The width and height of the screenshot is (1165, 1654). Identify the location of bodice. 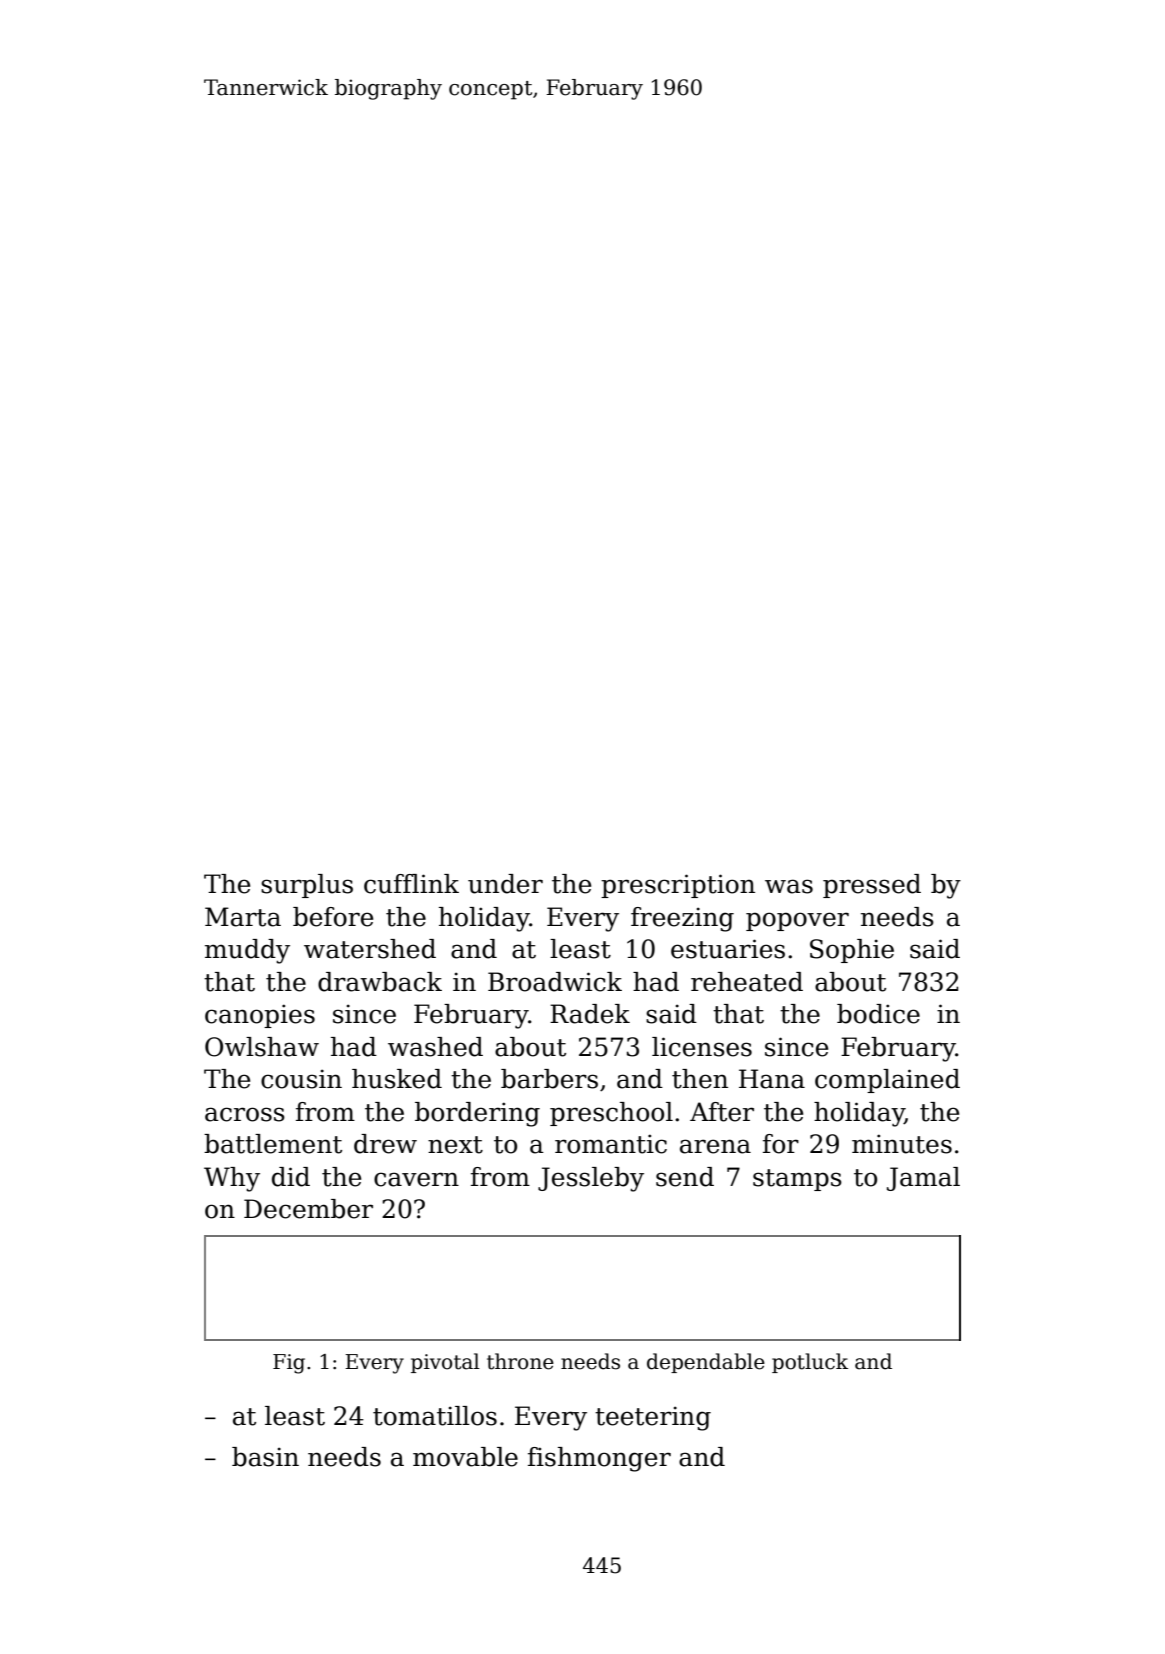
(878, 1014).
